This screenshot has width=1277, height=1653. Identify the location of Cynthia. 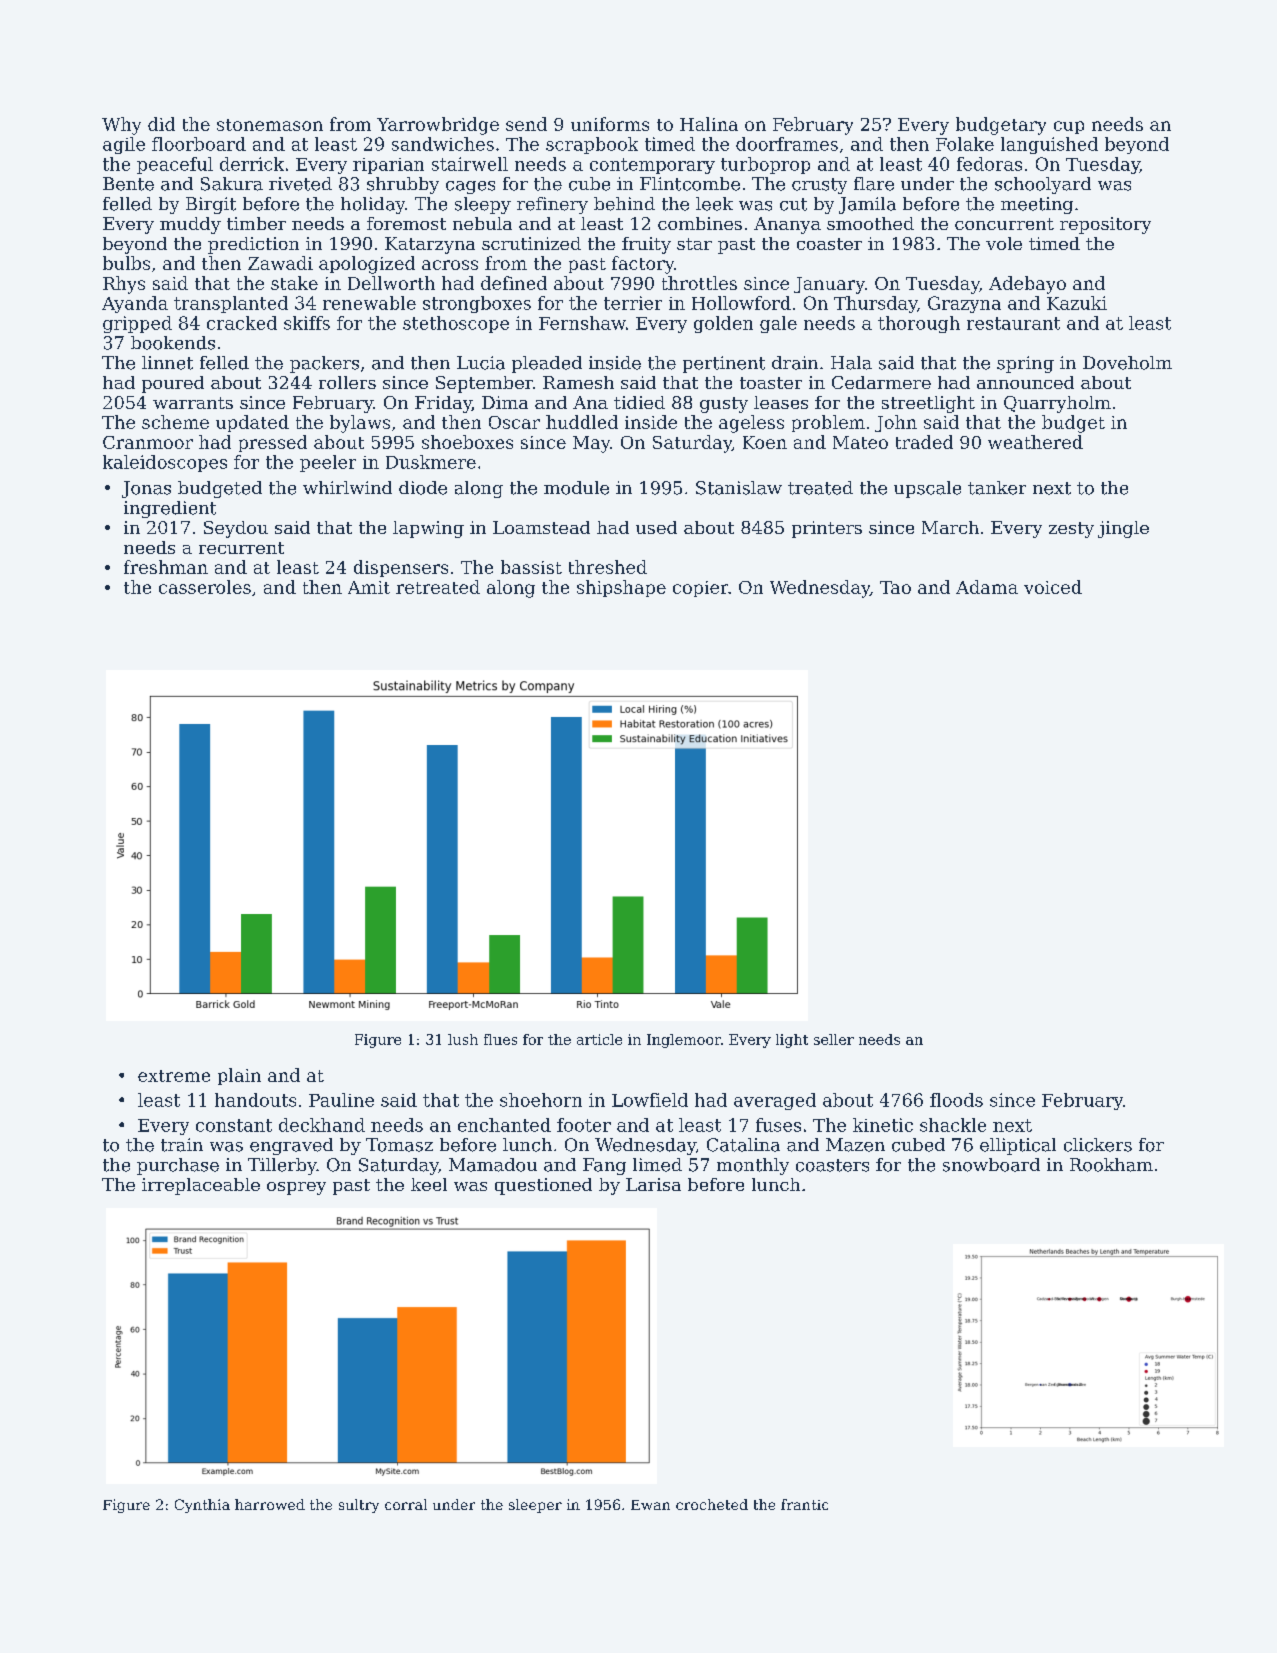
(202, 1506).
